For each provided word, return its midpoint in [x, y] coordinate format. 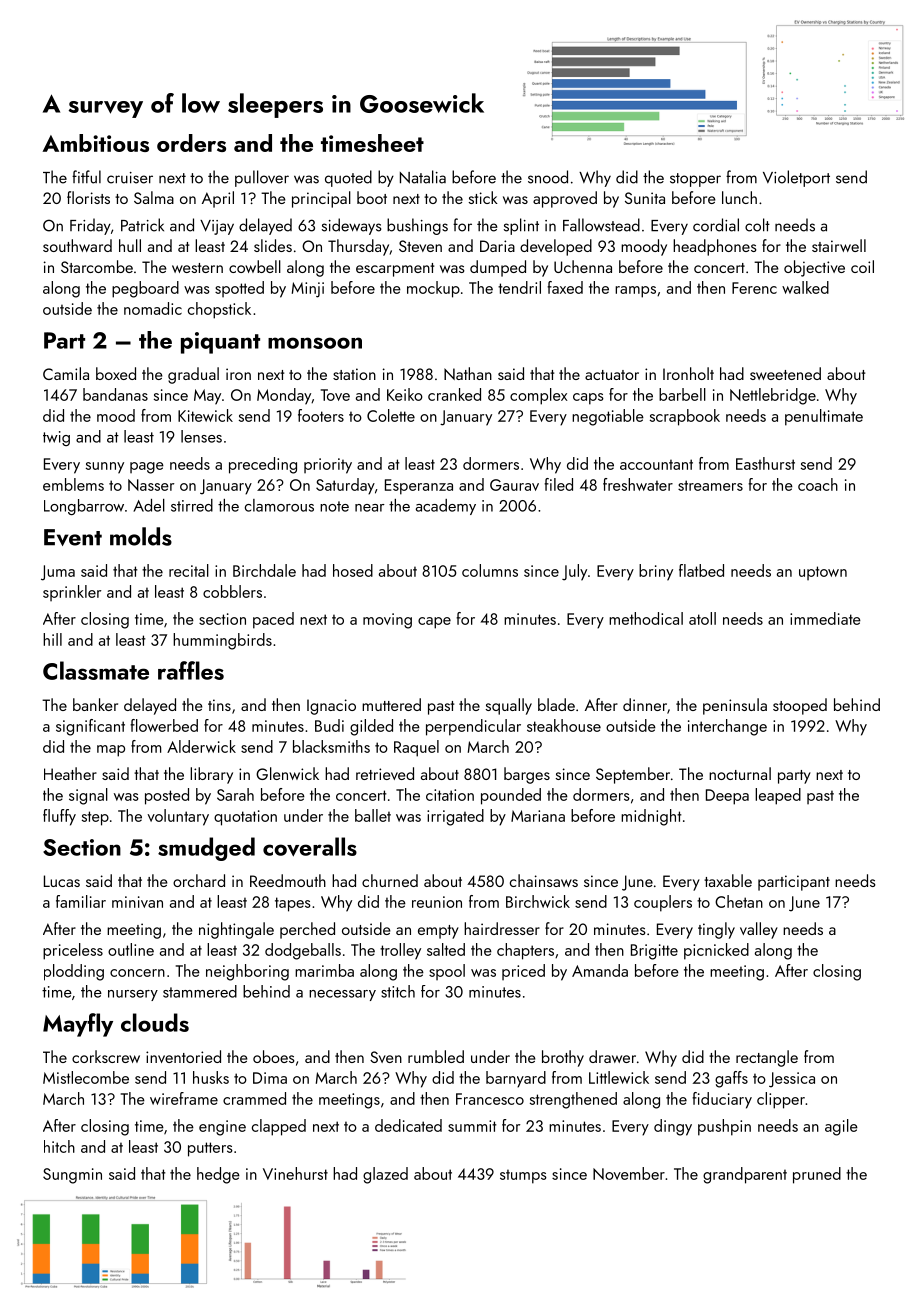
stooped [800, 706]
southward [77, 245]
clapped [279, 1127]
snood [548, 177]
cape [434, 623]
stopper [695, 180]
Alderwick [201, 746]
